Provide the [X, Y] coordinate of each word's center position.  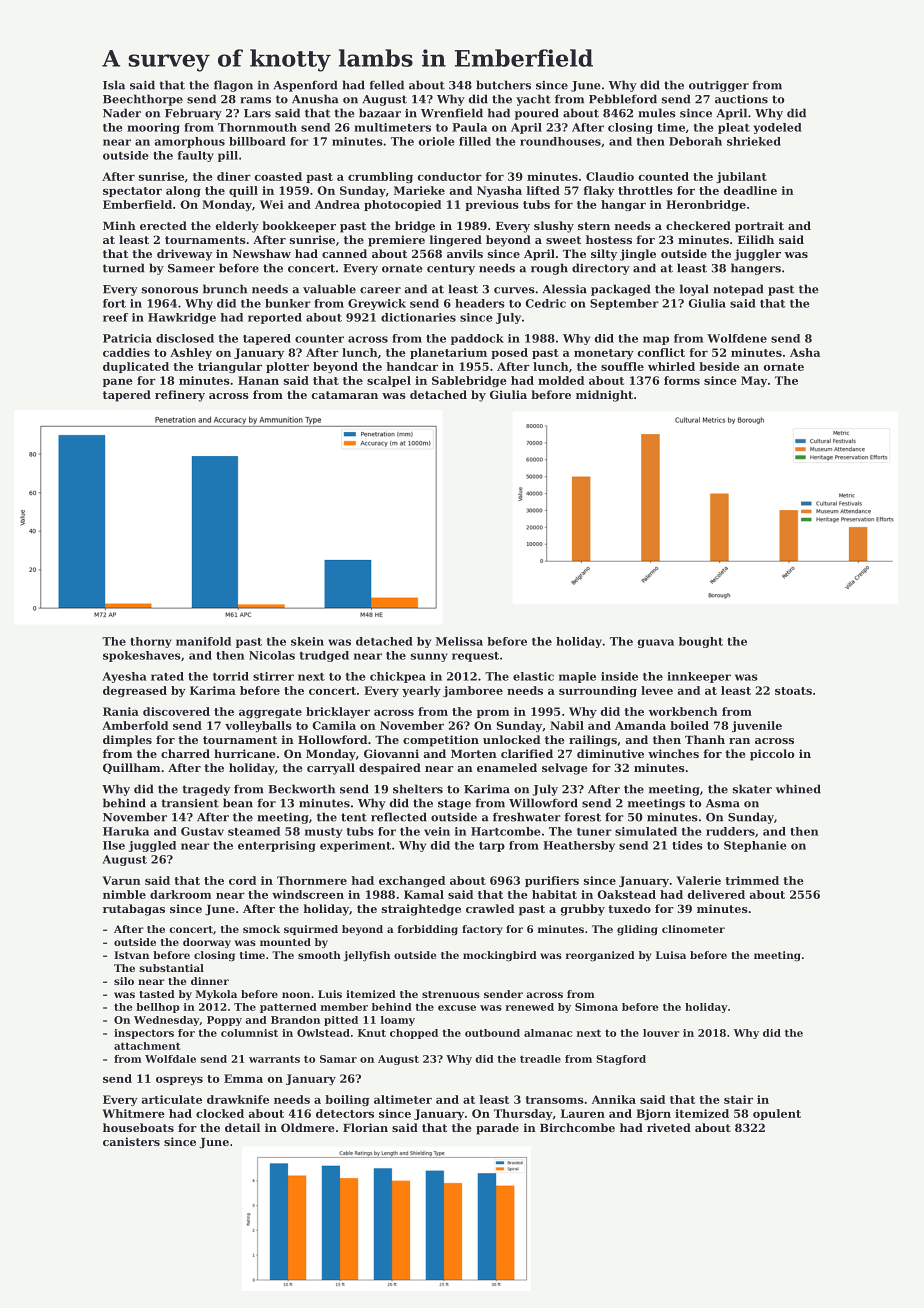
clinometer [693, 929]
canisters [131, 1141]
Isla [114, 85]
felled [387, 85]
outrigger [719, 86]
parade [497, 1129]
